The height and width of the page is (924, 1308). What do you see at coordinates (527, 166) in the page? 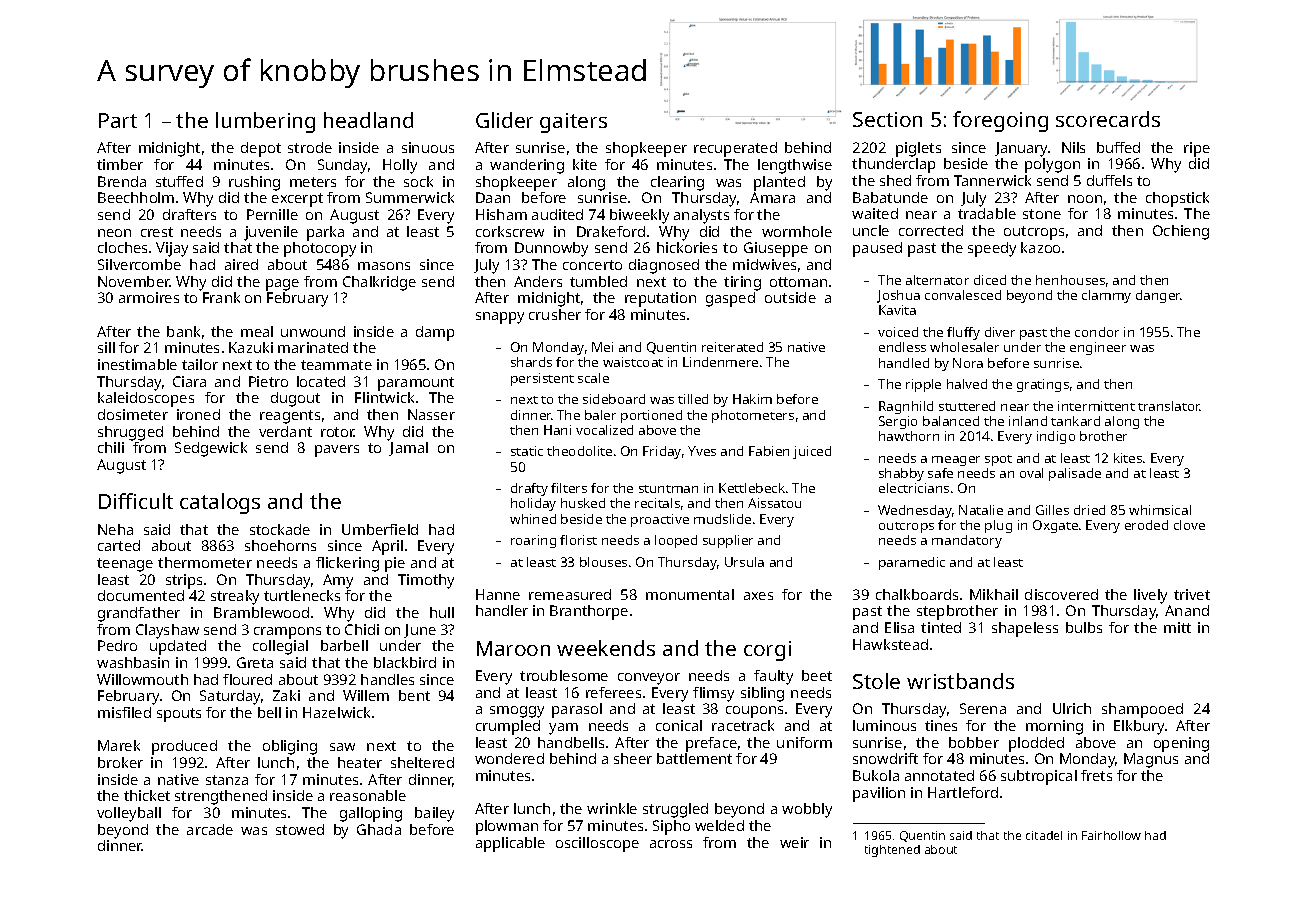
I see `wandering` at bounding box center [527, 166].
